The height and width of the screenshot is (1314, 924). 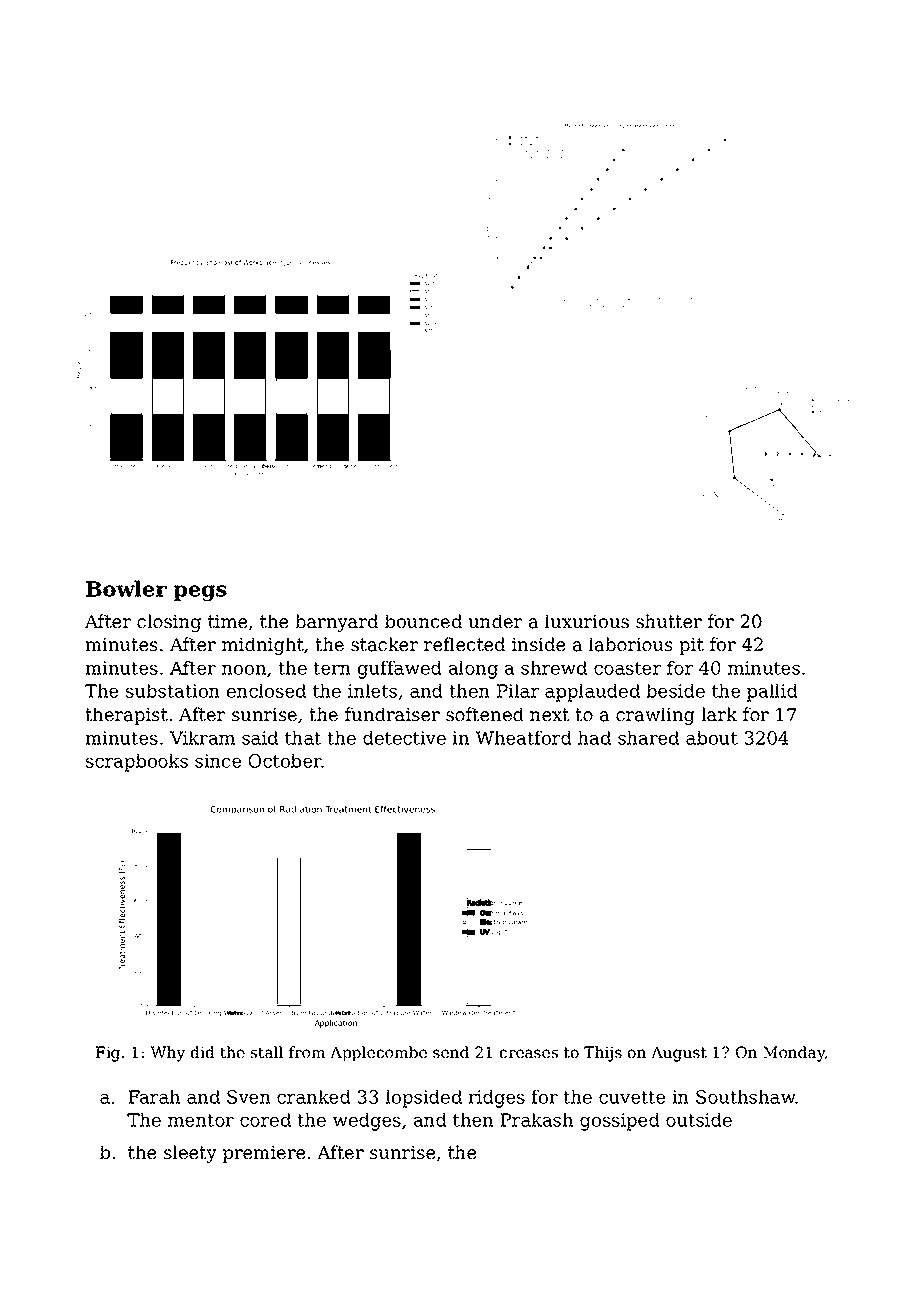 What do you see at coordinates (603, 1054) in the screenshot?
I see `Thijs` at bounding box center [603, 1054].
